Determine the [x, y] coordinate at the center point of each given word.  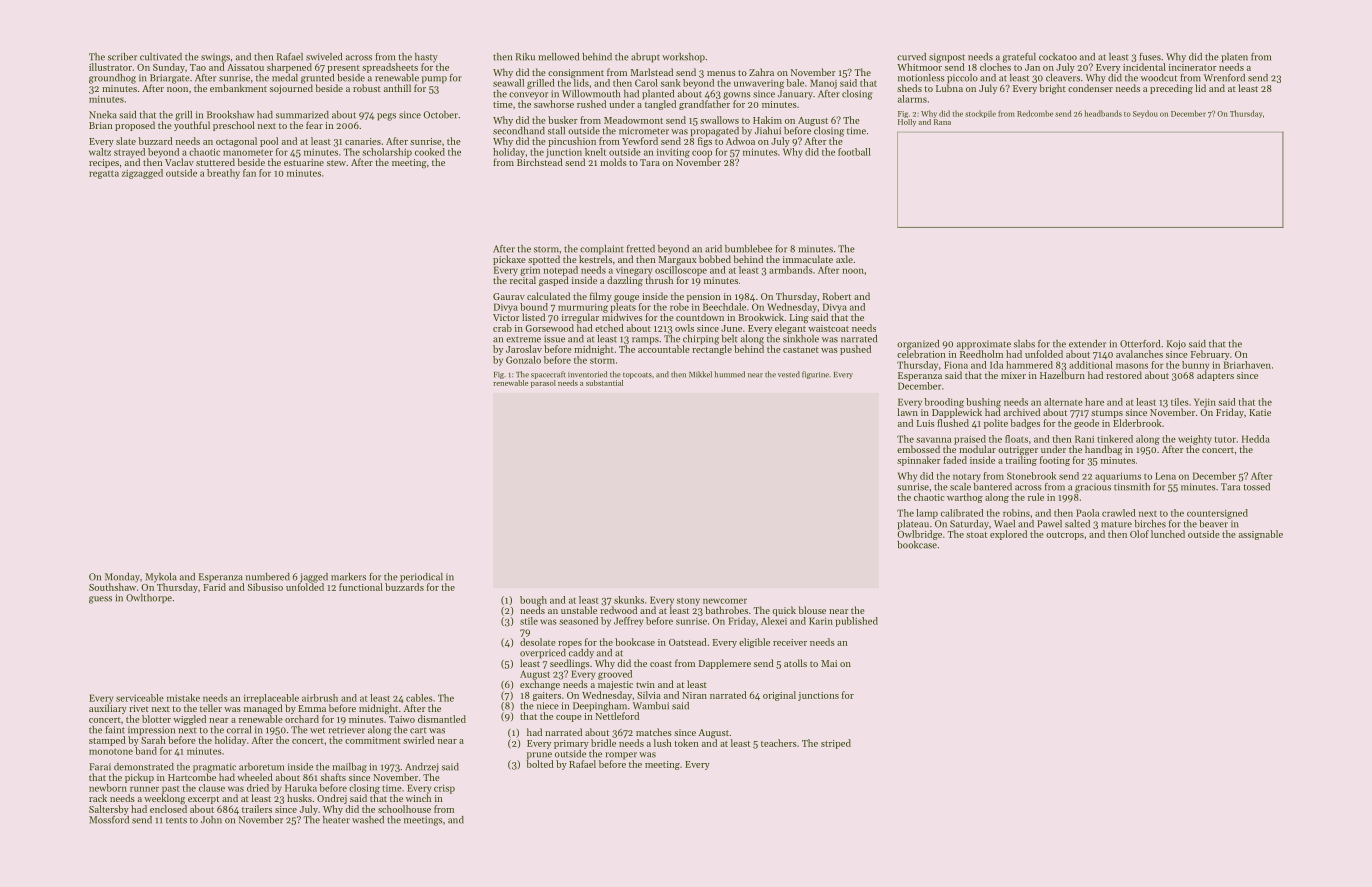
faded [955, 460]
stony [688, 601]
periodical [421, 578]
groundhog [112, 79]
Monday [122, 578]
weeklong [164, 799]
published [857, 622]
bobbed [715, 259]
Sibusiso [265, 587]
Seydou [1145, 114]
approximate [984, 345]
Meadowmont [633, 120]
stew [336, 163]
